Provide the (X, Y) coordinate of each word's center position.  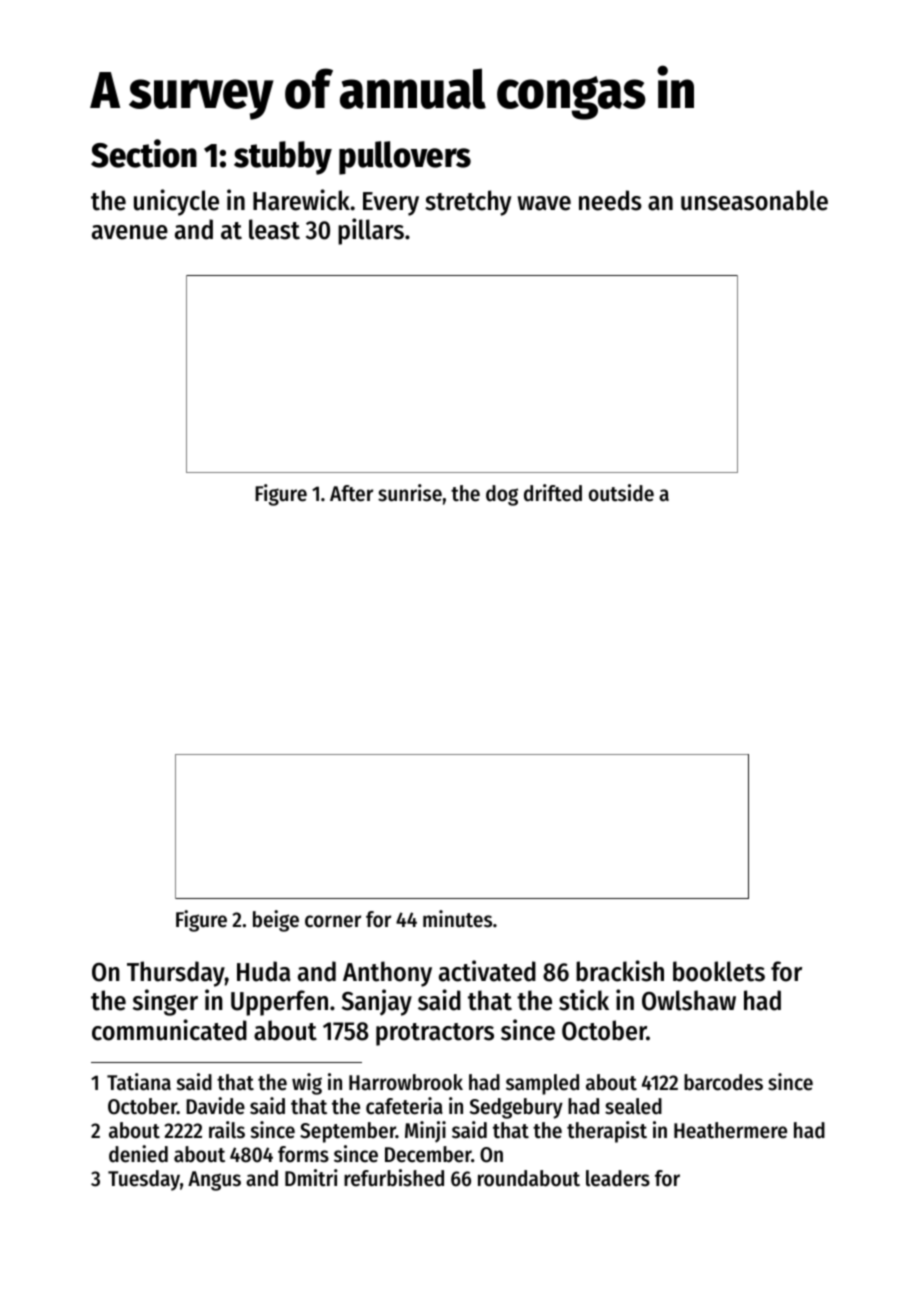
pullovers (405, 158)
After (351, 493)
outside (621, 493)
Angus (214, 1181)
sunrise (410, 493)
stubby (283, 158)
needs (610, 200)
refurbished (394, 1178)
